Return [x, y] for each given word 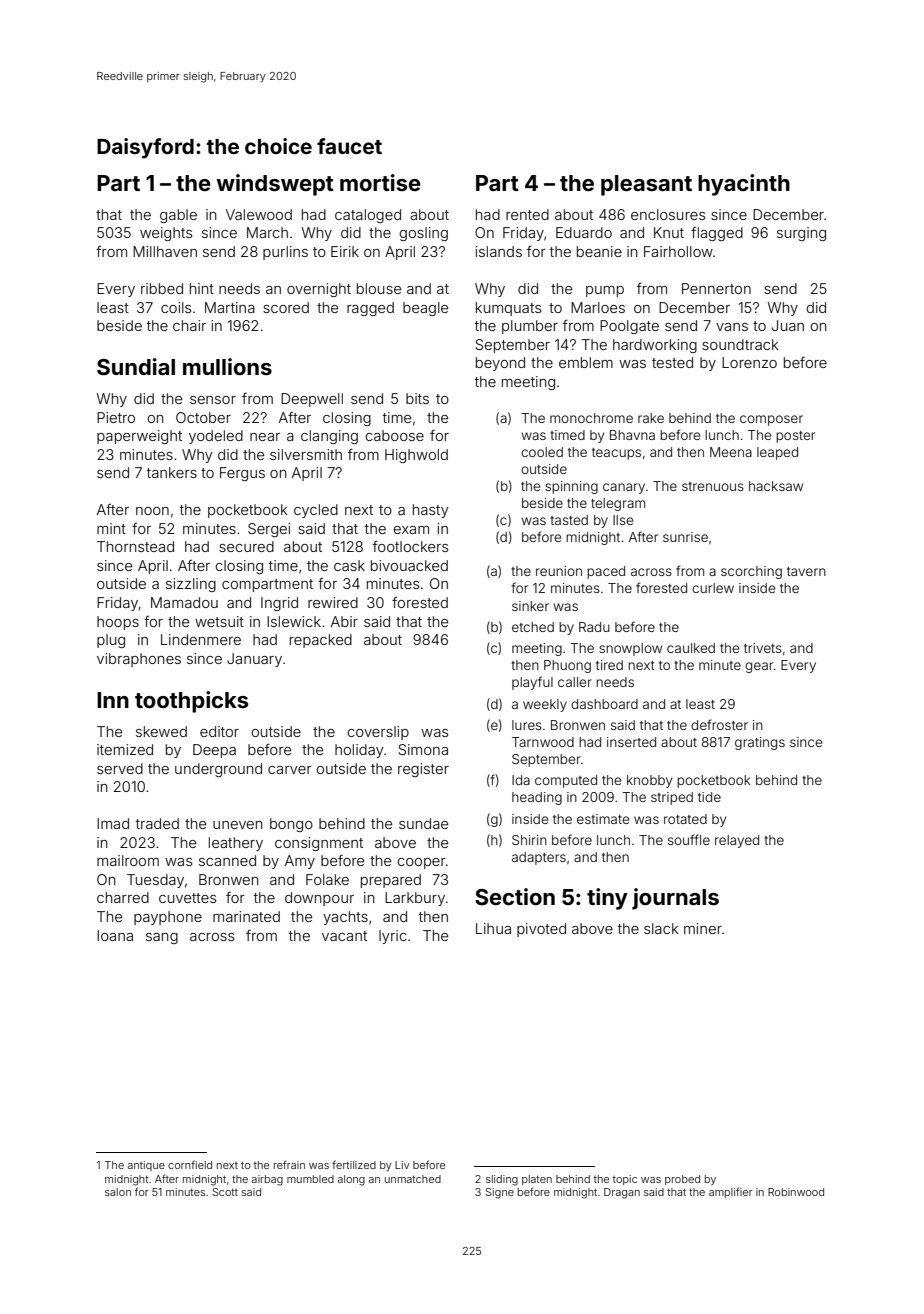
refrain [289, 1164]
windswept [275, 185]
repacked [321, 641]
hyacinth [744, 185]
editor [219, 731]
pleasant [646, 185]
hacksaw [776, 486]
